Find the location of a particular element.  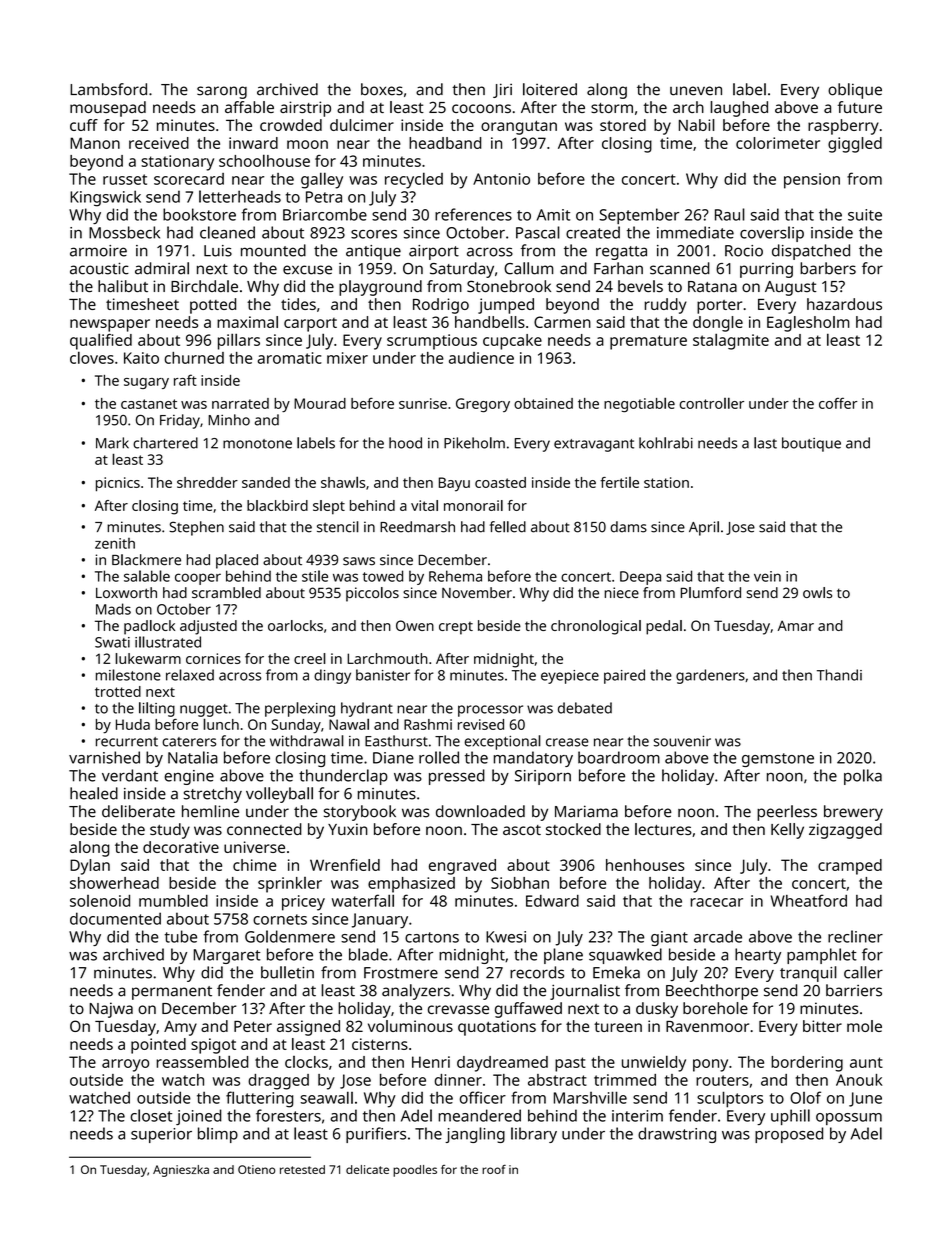

received is located at coordinates (159, 143).
